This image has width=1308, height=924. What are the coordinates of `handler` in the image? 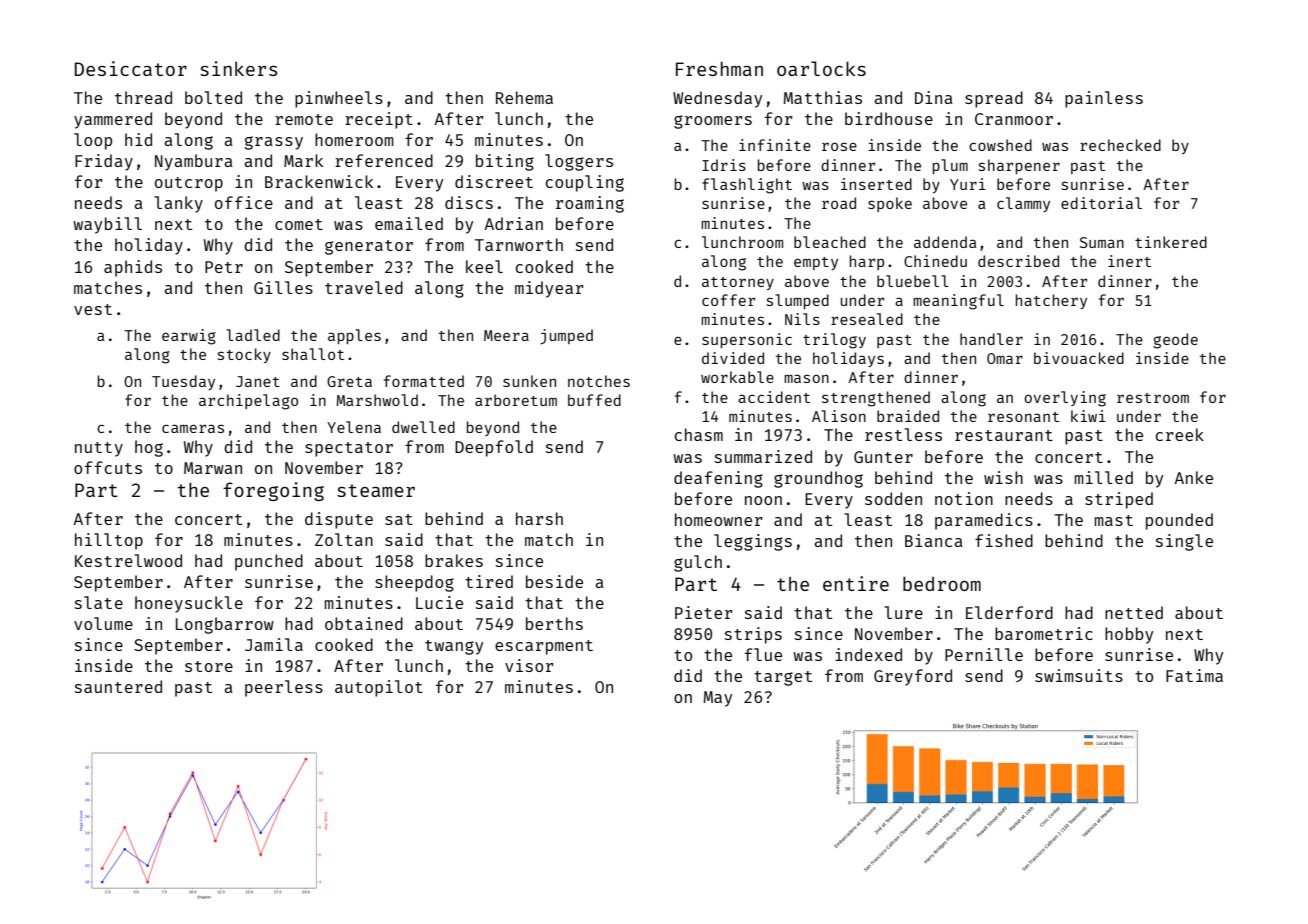 It's located at (991, 339).
